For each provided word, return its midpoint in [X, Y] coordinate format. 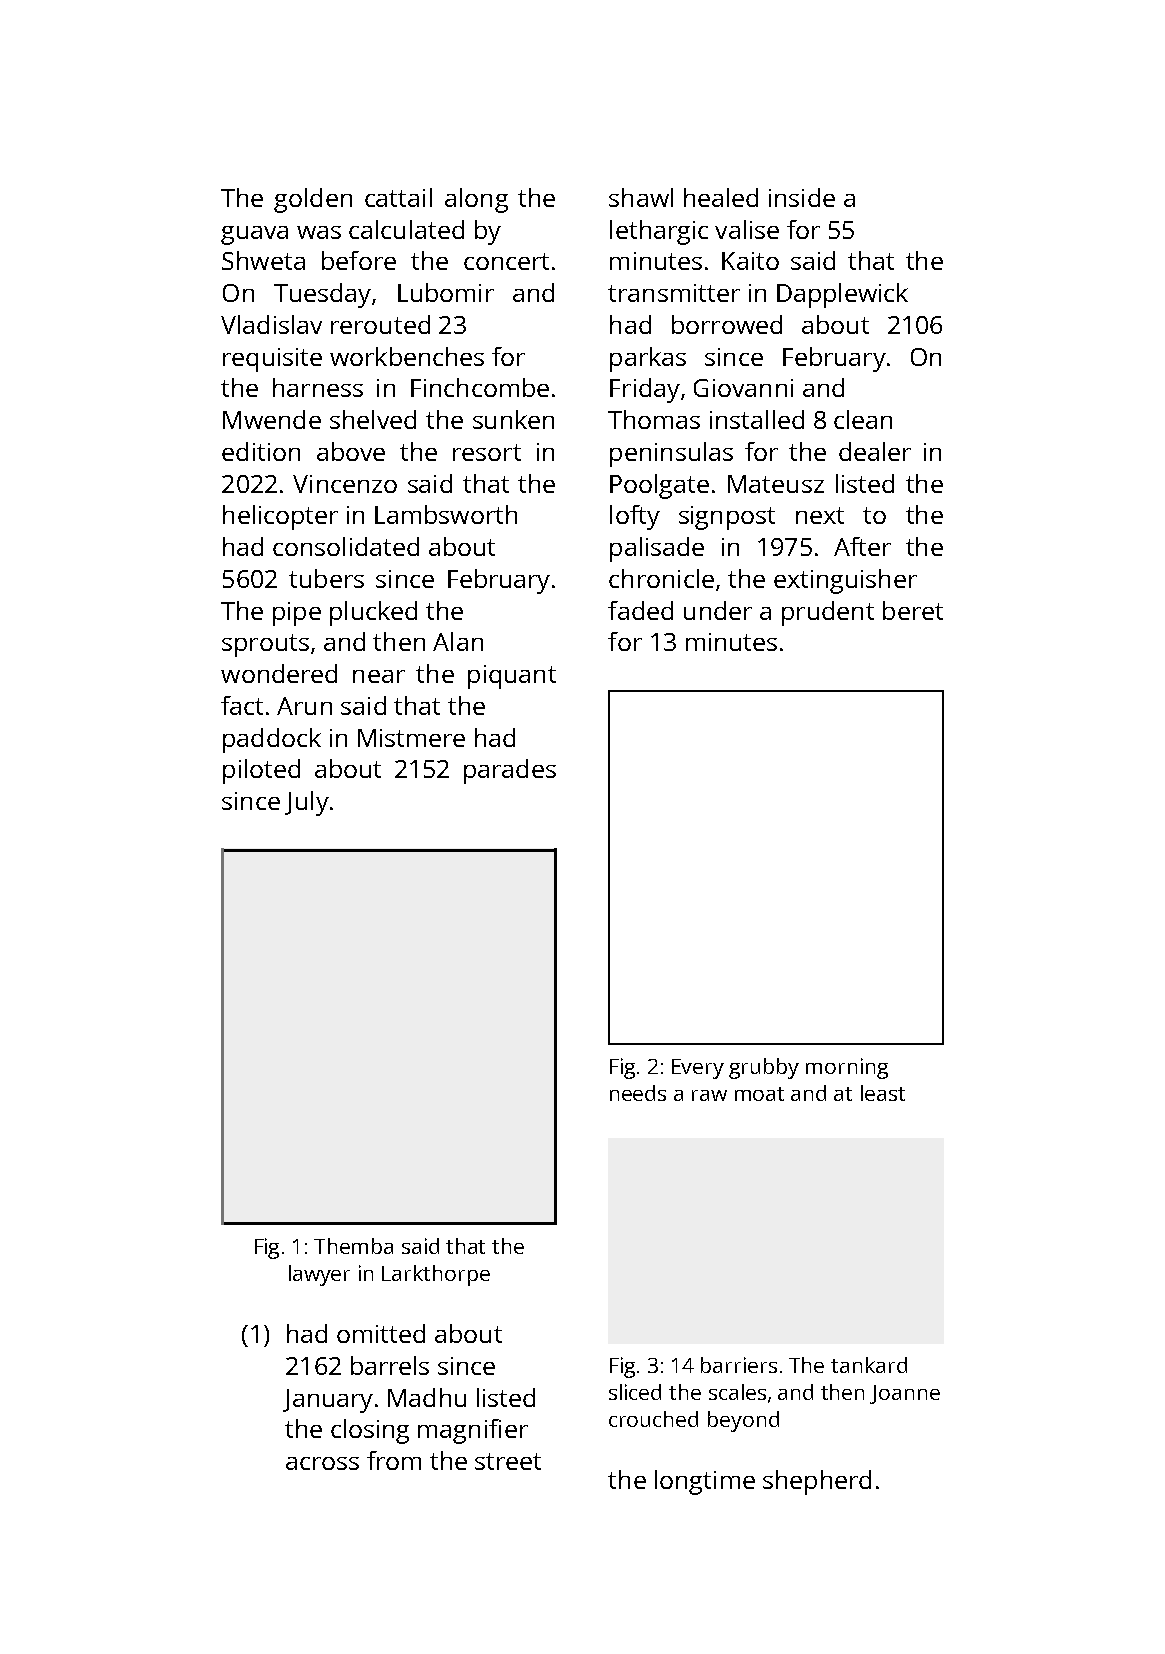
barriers [739, 1365]
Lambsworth [446, 514]
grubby [764, 1068]
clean [863, 419]
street [508, 1461]
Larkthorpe [436, 1275]
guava [254, 235]
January [328, 1401]
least [883, 1093]
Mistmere [411, 738]
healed [721, 197]
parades [510, 771]
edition [261, 451]
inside [802, 197]
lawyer [319, 1275]
